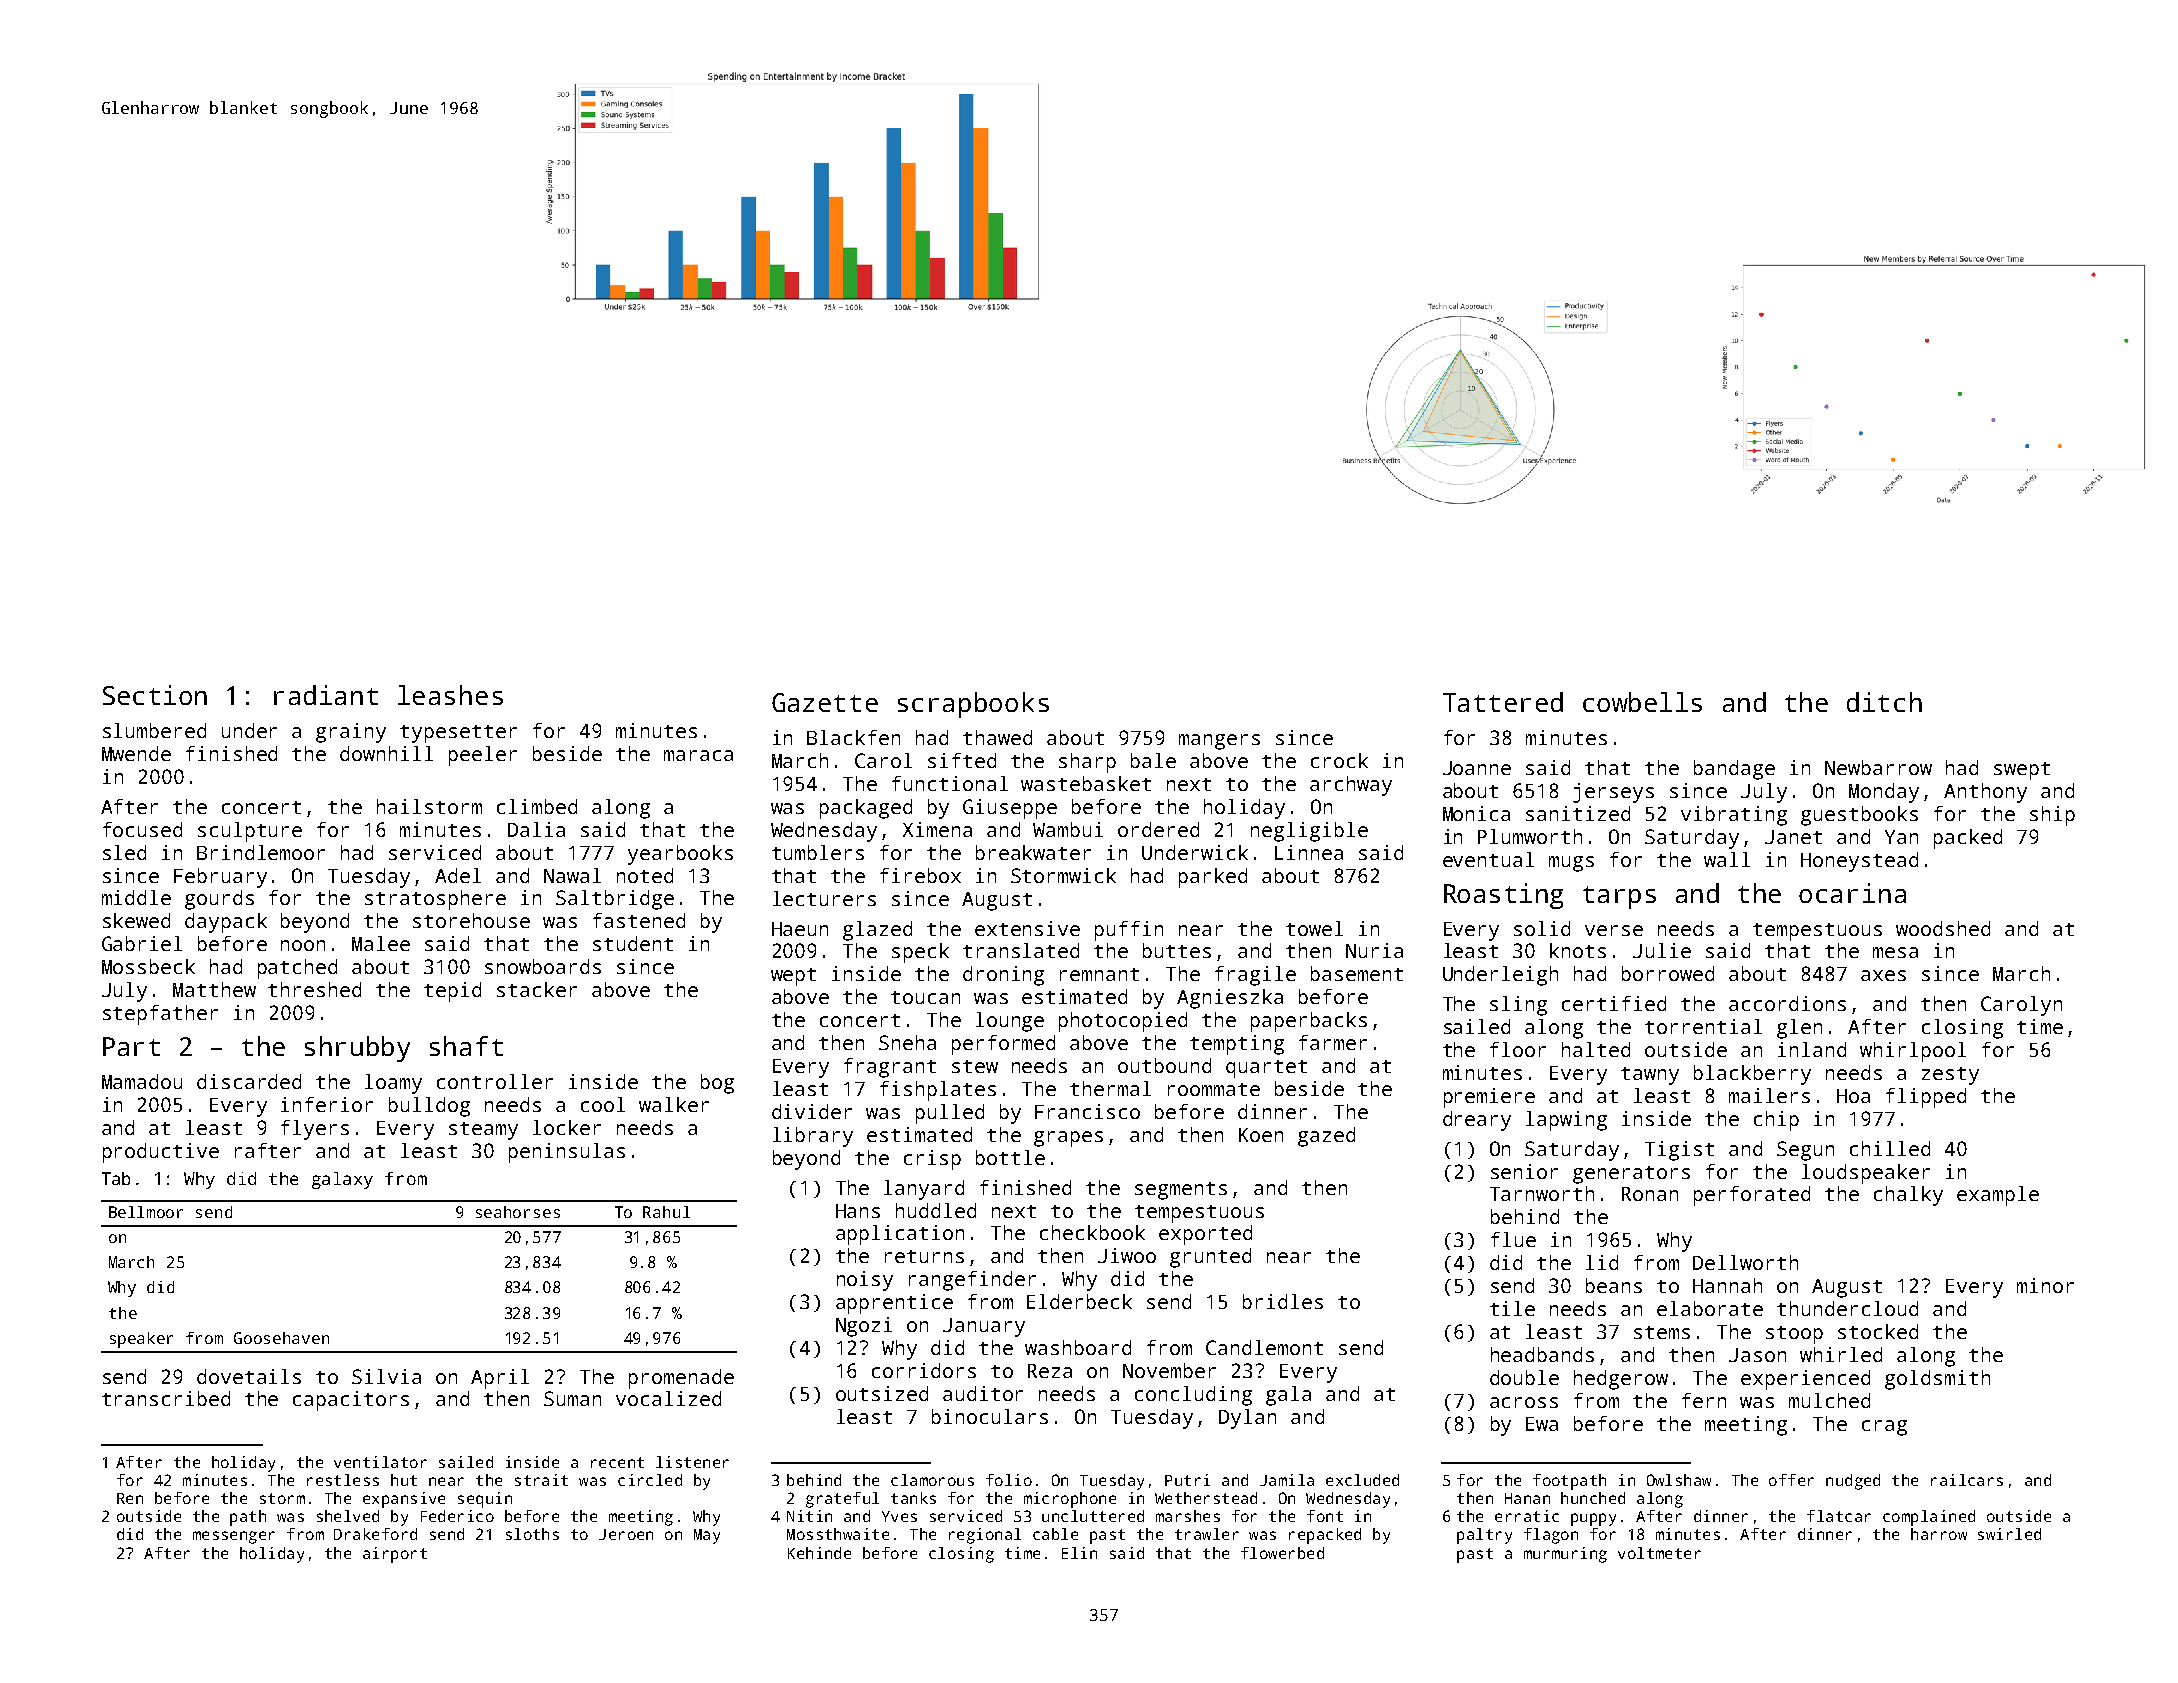 Image resolution: width=2178 pixels, height=1683 pixels. I want to click on chip, so click(1776, 1121).
